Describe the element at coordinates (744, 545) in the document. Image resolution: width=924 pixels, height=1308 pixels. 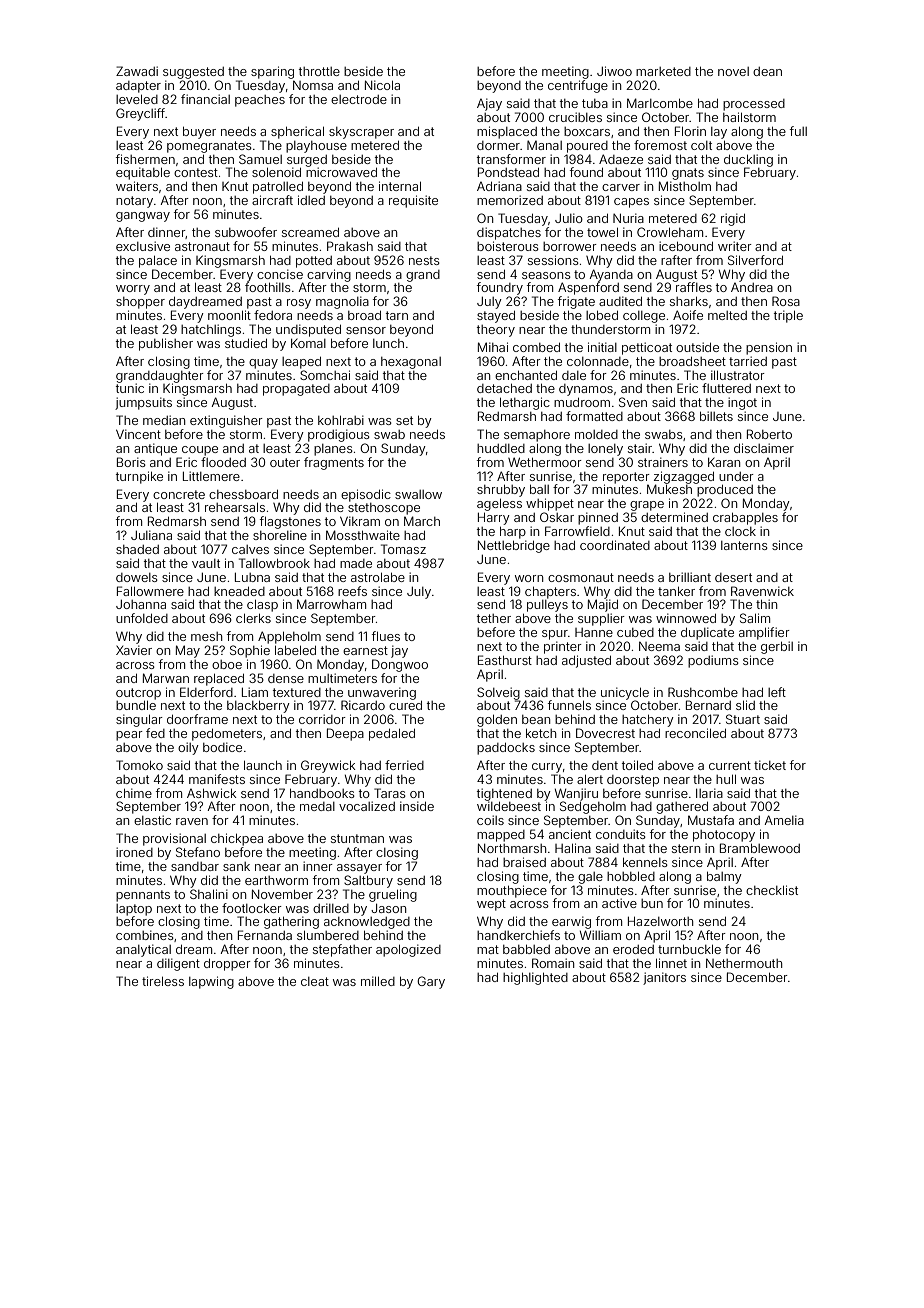
I see `lanterns` at that location.
